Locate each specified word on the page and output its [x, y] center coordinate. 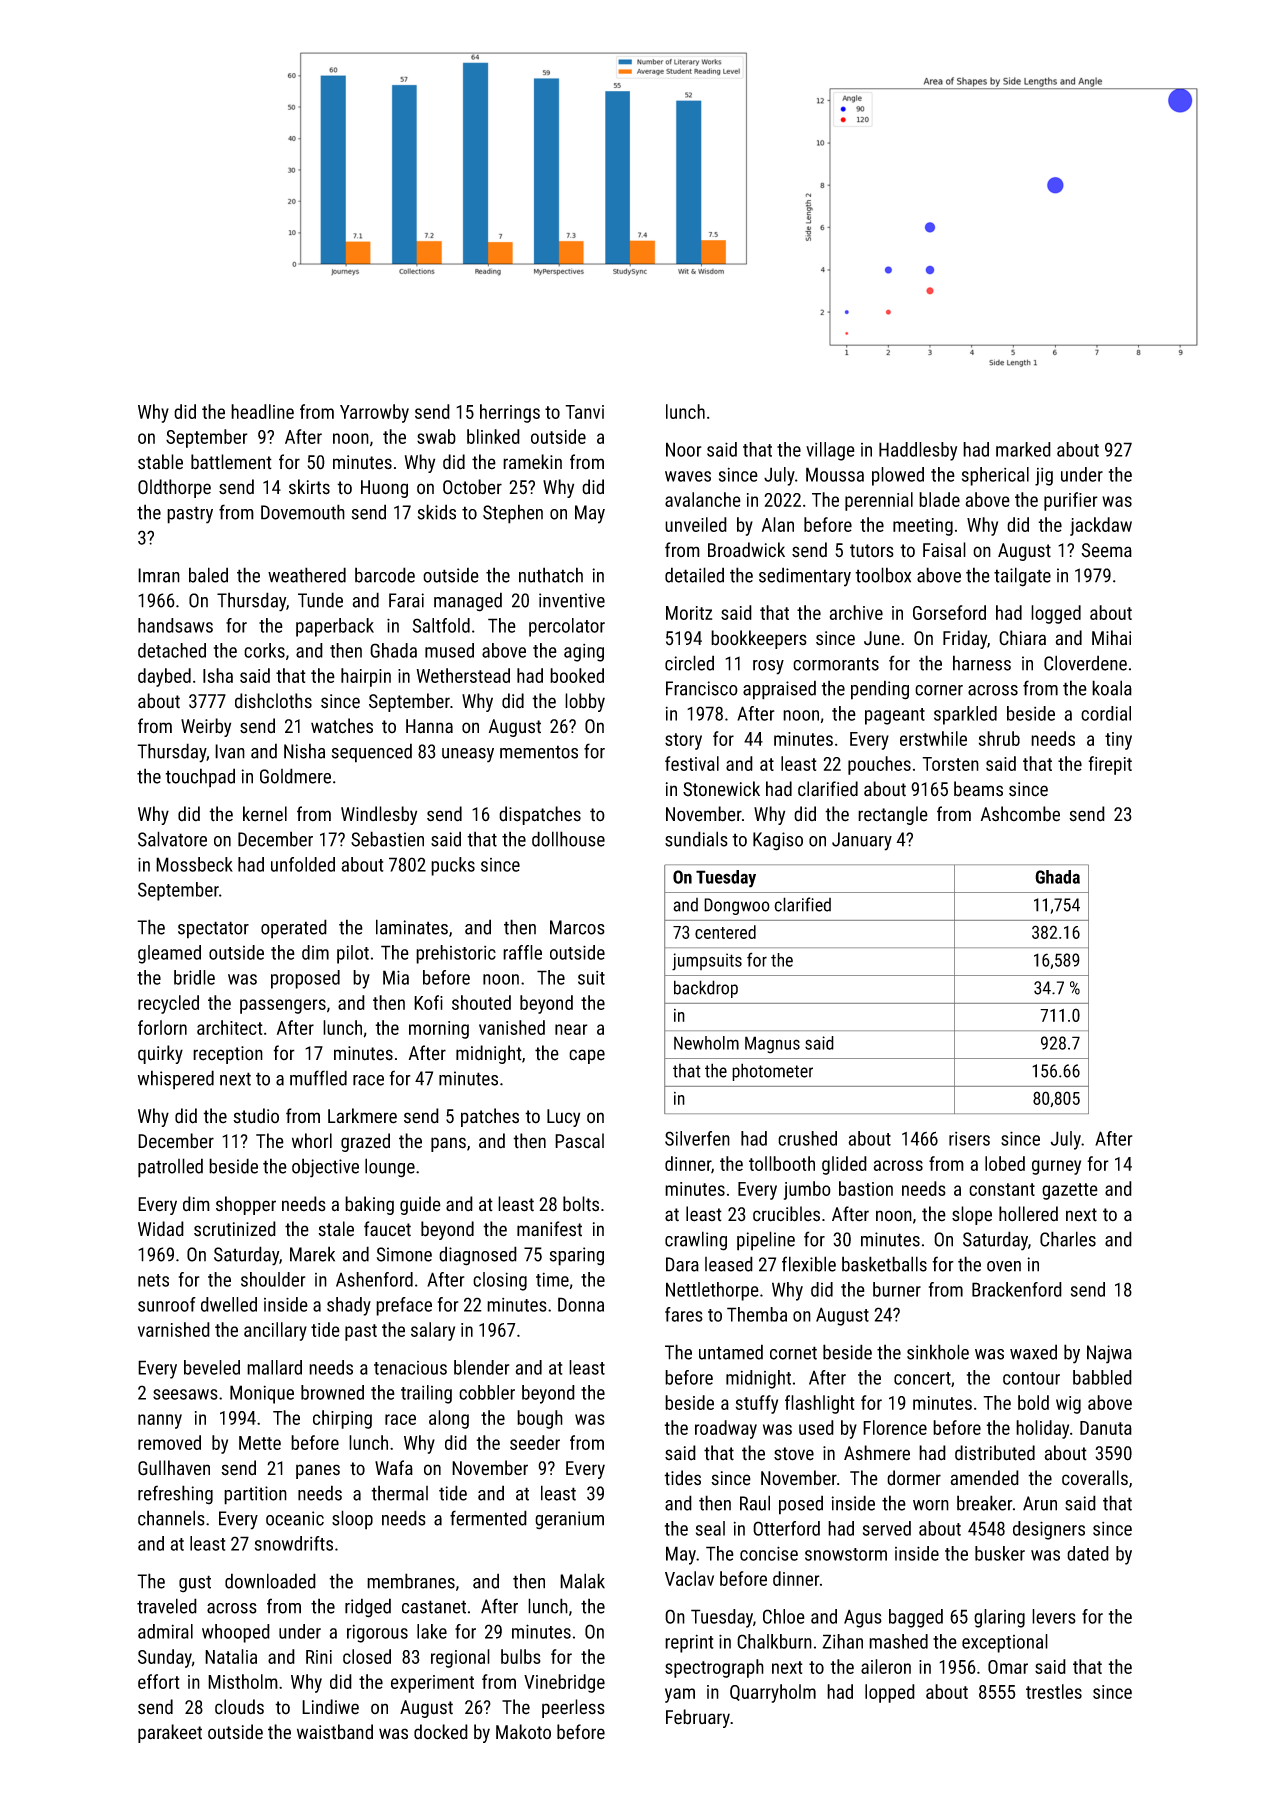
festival [692, 763]
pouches [879, 765]
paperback [335, 627]
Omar [1008, 1667]
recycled [168, 1004]
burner [897, 1289]
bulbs [521, 1656]
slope [972, 1215]
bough [540, 1419]
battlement [231, 462]
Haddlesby [918, 451]
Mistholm [243, 1681]
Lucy [563, 1118]
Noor [684, 449]
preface [404, 1306]
